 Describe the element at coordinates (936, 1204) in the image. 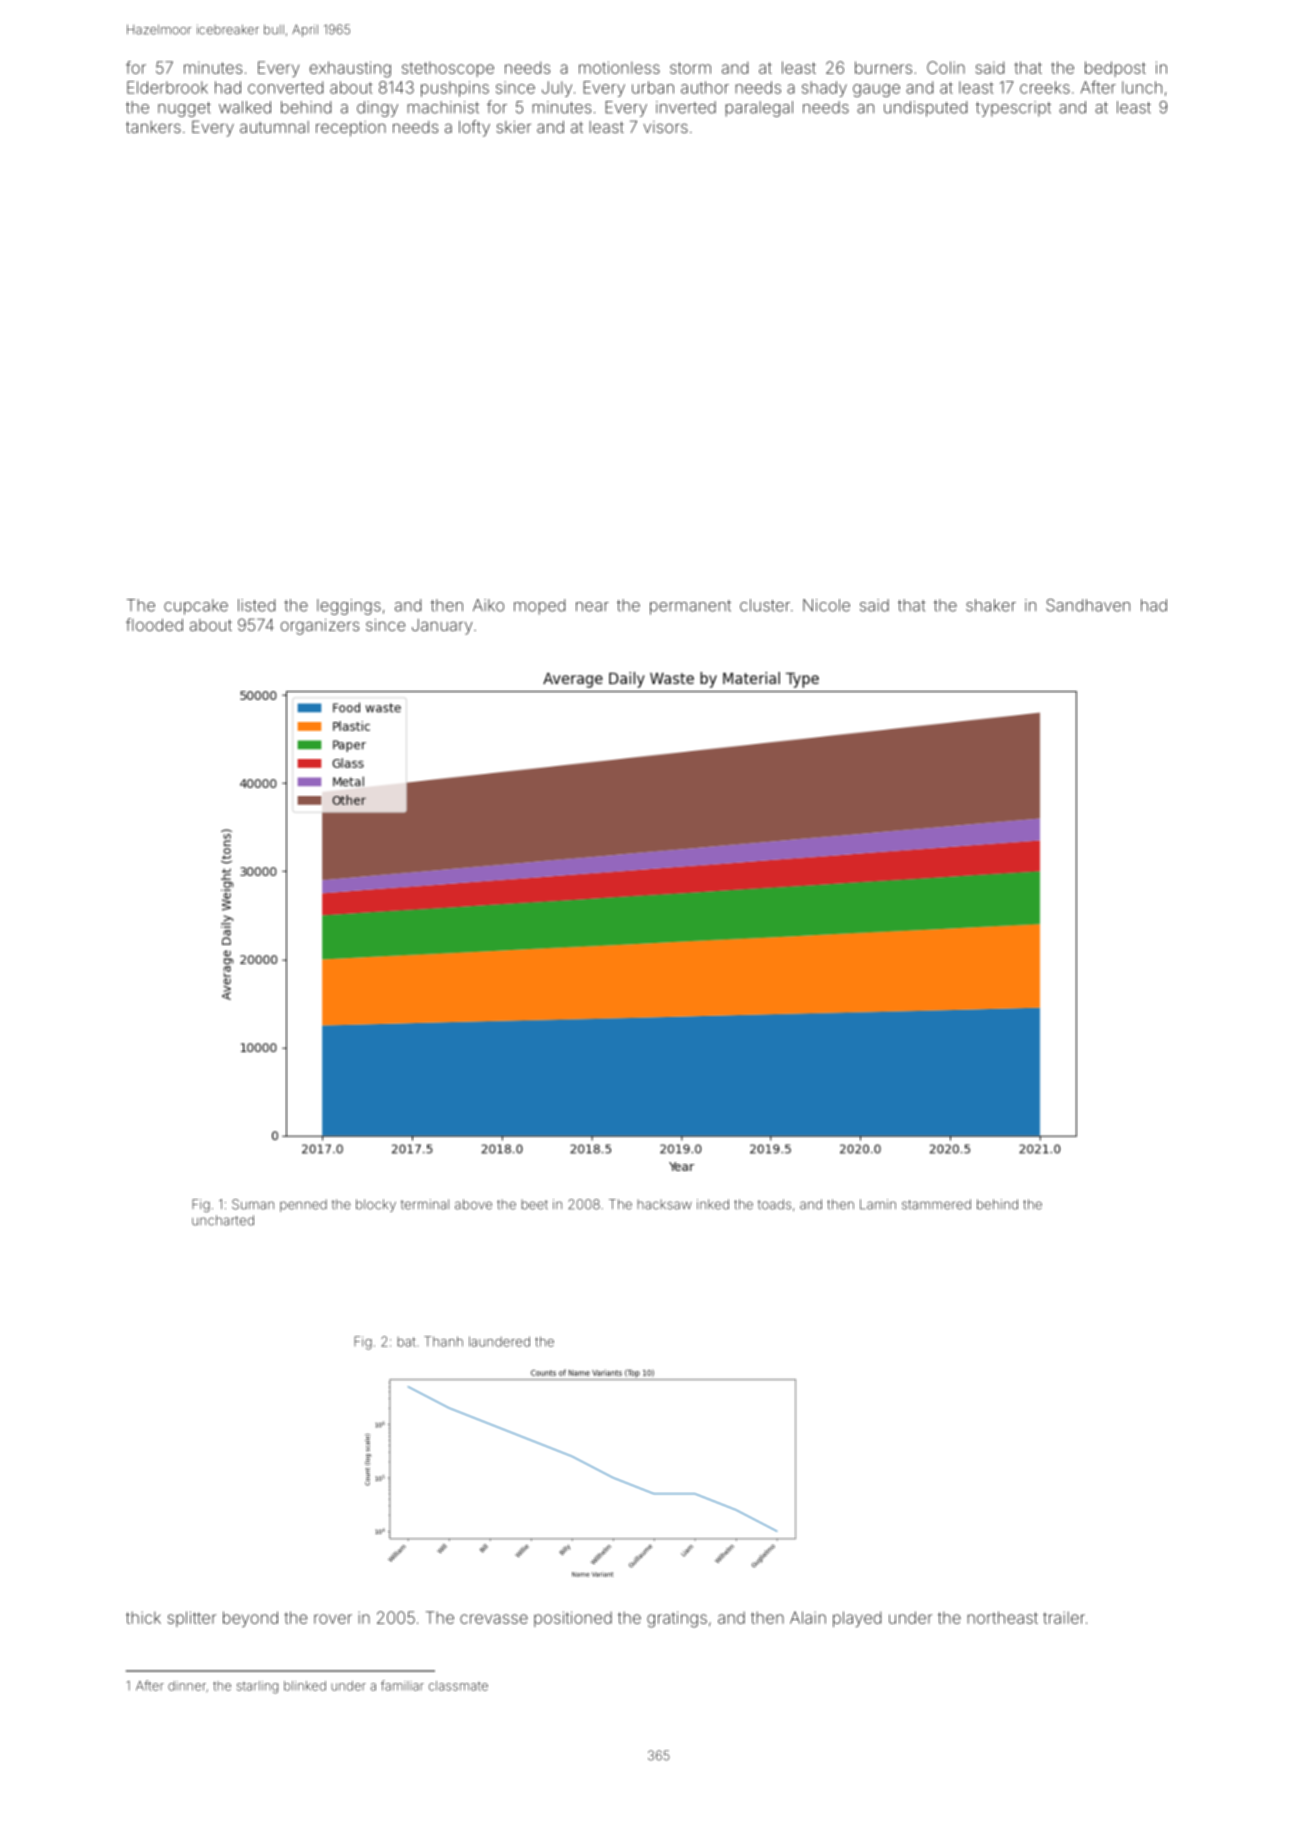

I see `stammered` at that location.
